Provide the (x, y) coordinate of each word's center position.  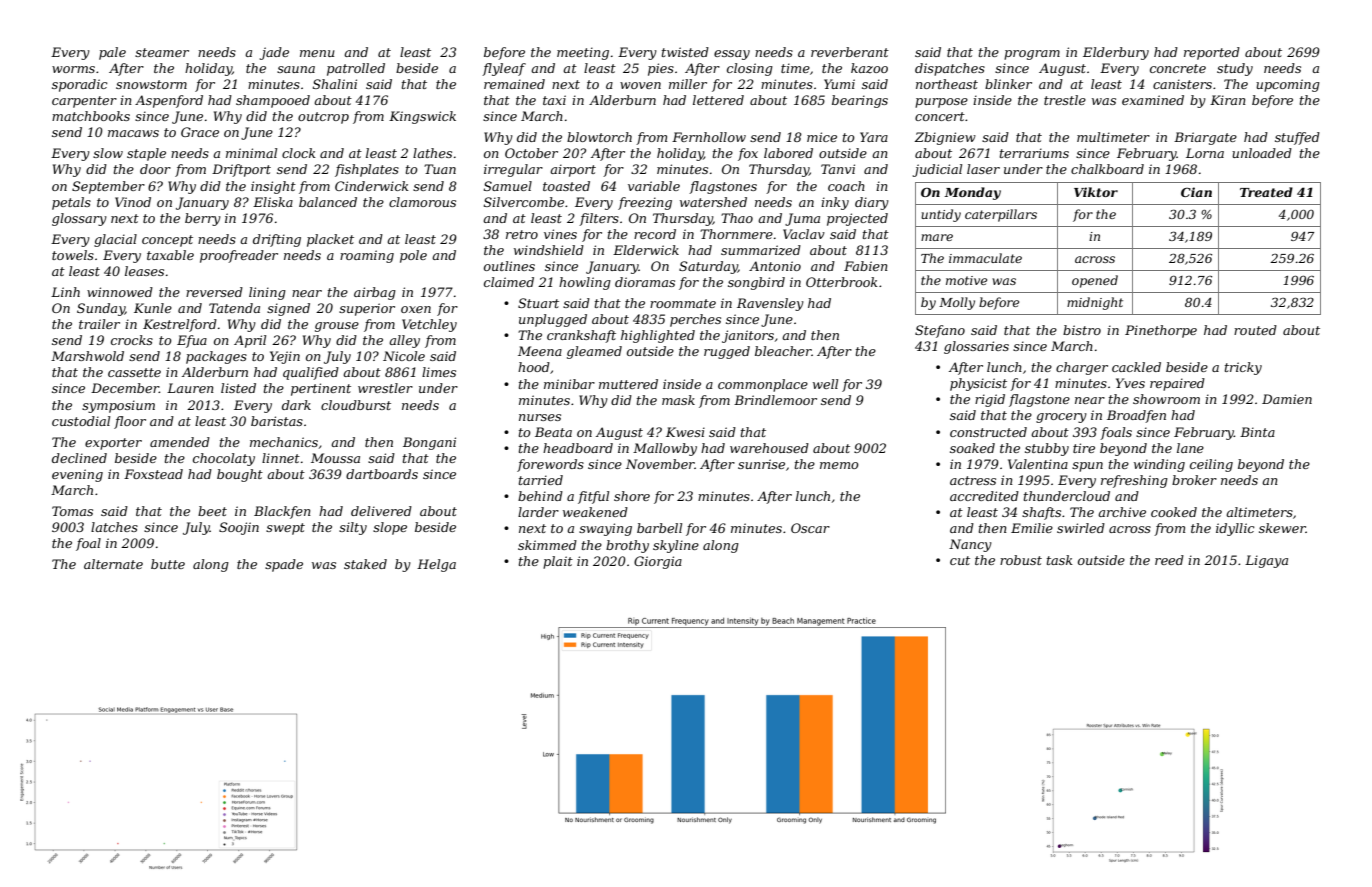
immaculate (985, 258)
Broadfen (1136, 416)
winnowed (120, 292)
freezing (645, 203)
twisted (685, 52)
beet (212, 511)
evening (77, 475)
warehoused (769, 448)
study (1235, 69)
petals (71, 203)
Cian (1196, 192)
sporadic (80, 85)
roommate (683, 303)
